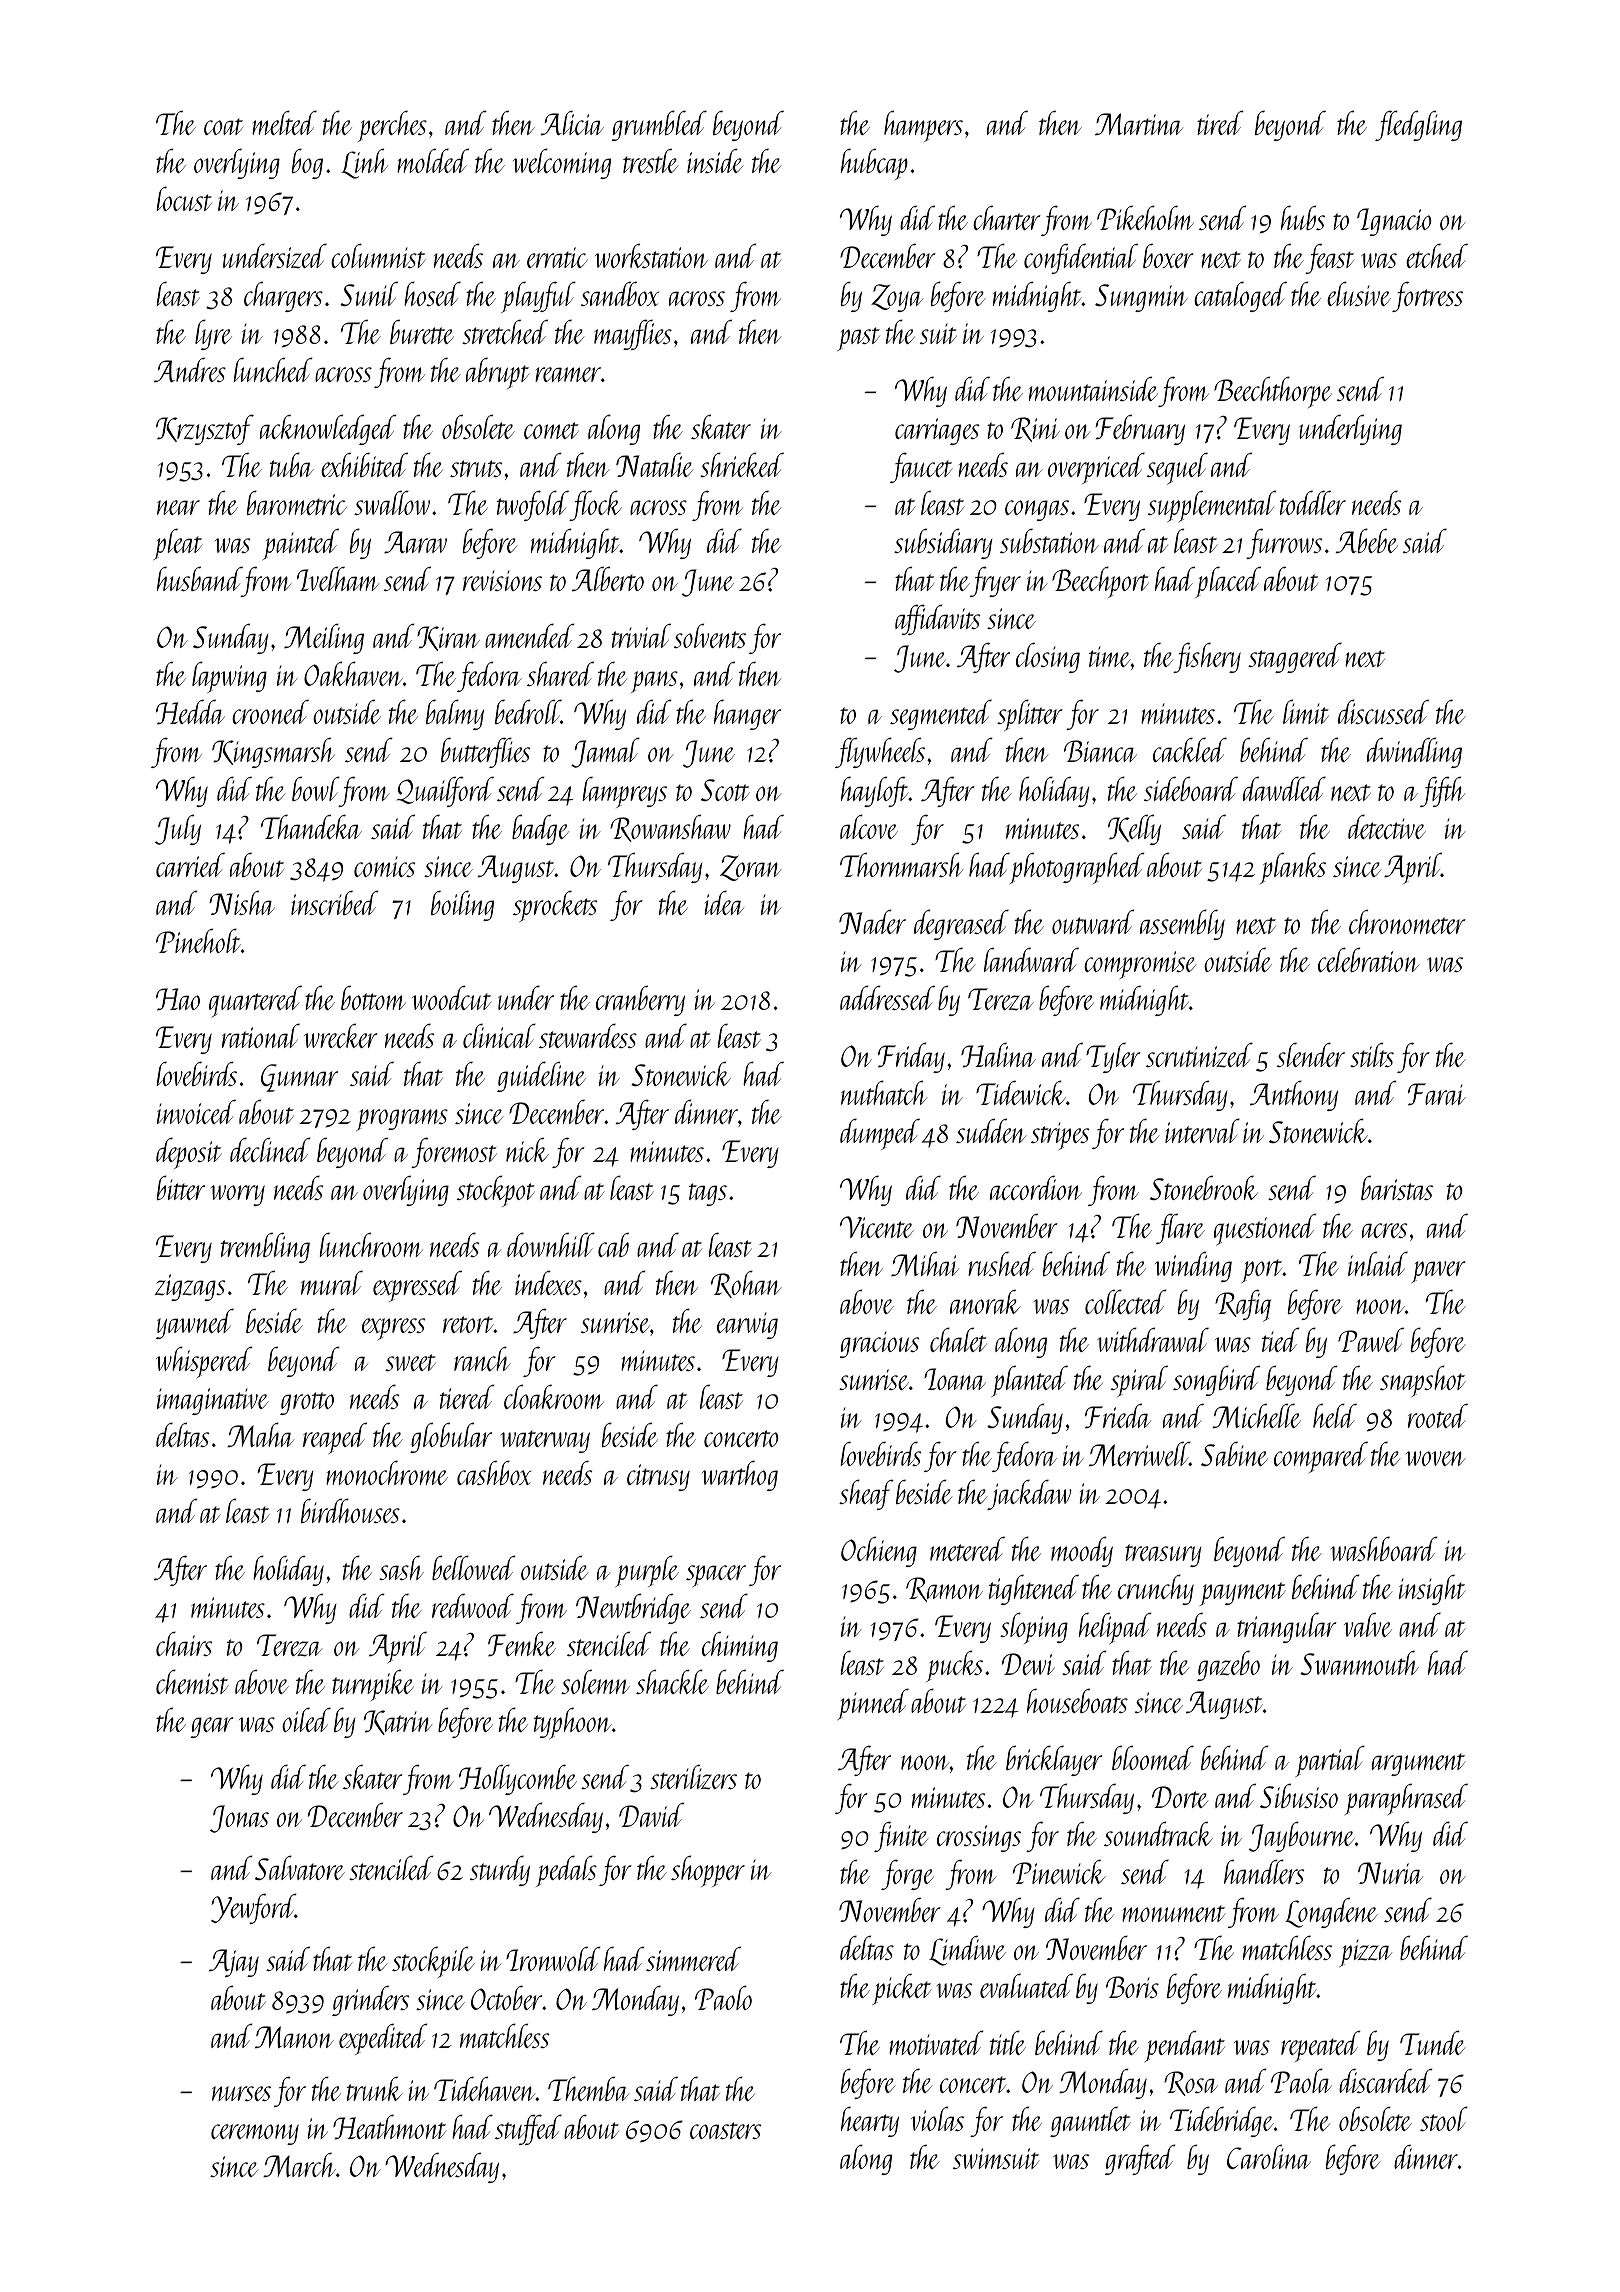  I want to click on mayflies, so click(633, 334).
